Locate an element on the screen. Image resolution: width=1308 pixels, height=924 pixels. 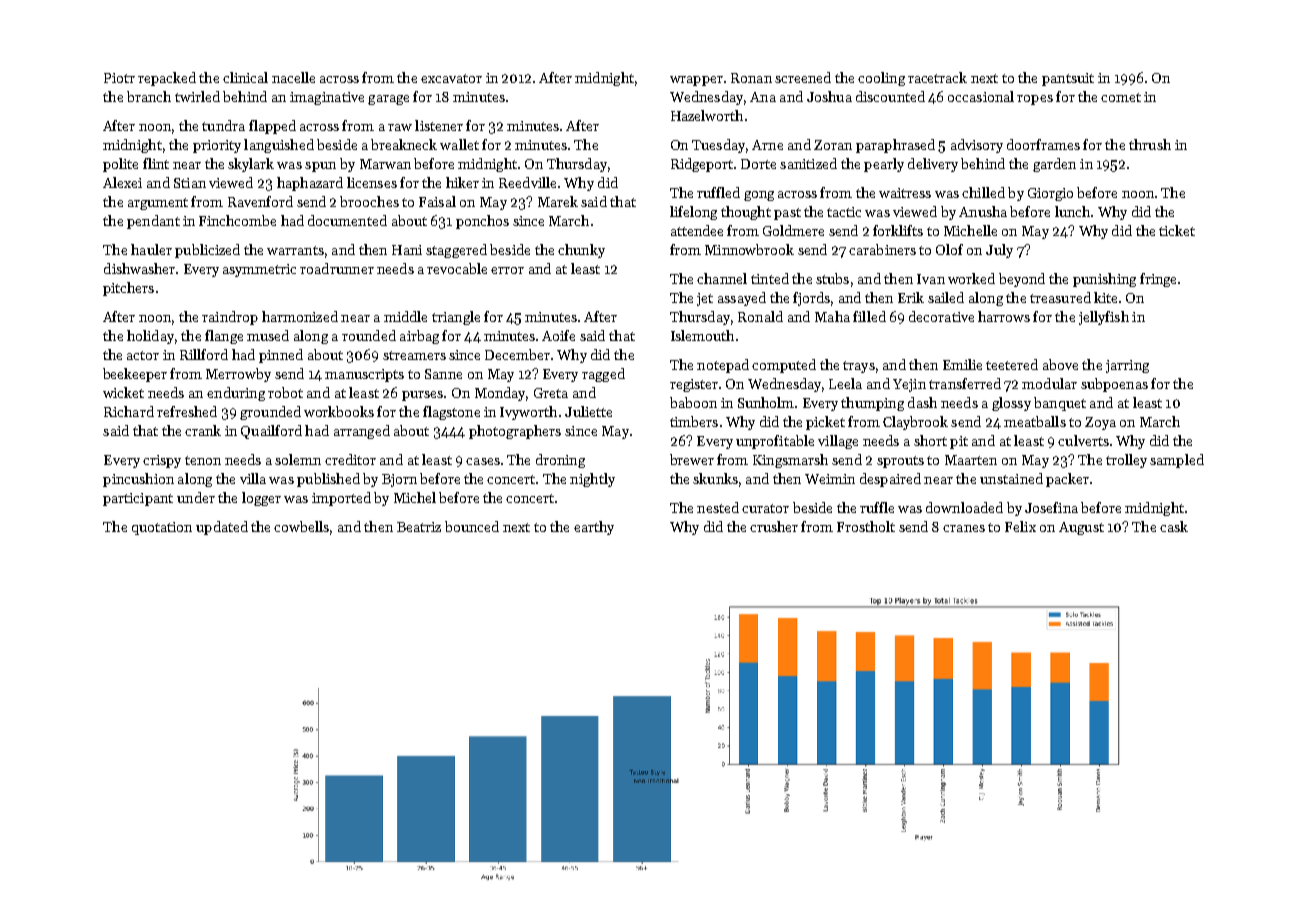
tundra is located at coordinates (223, 125).
